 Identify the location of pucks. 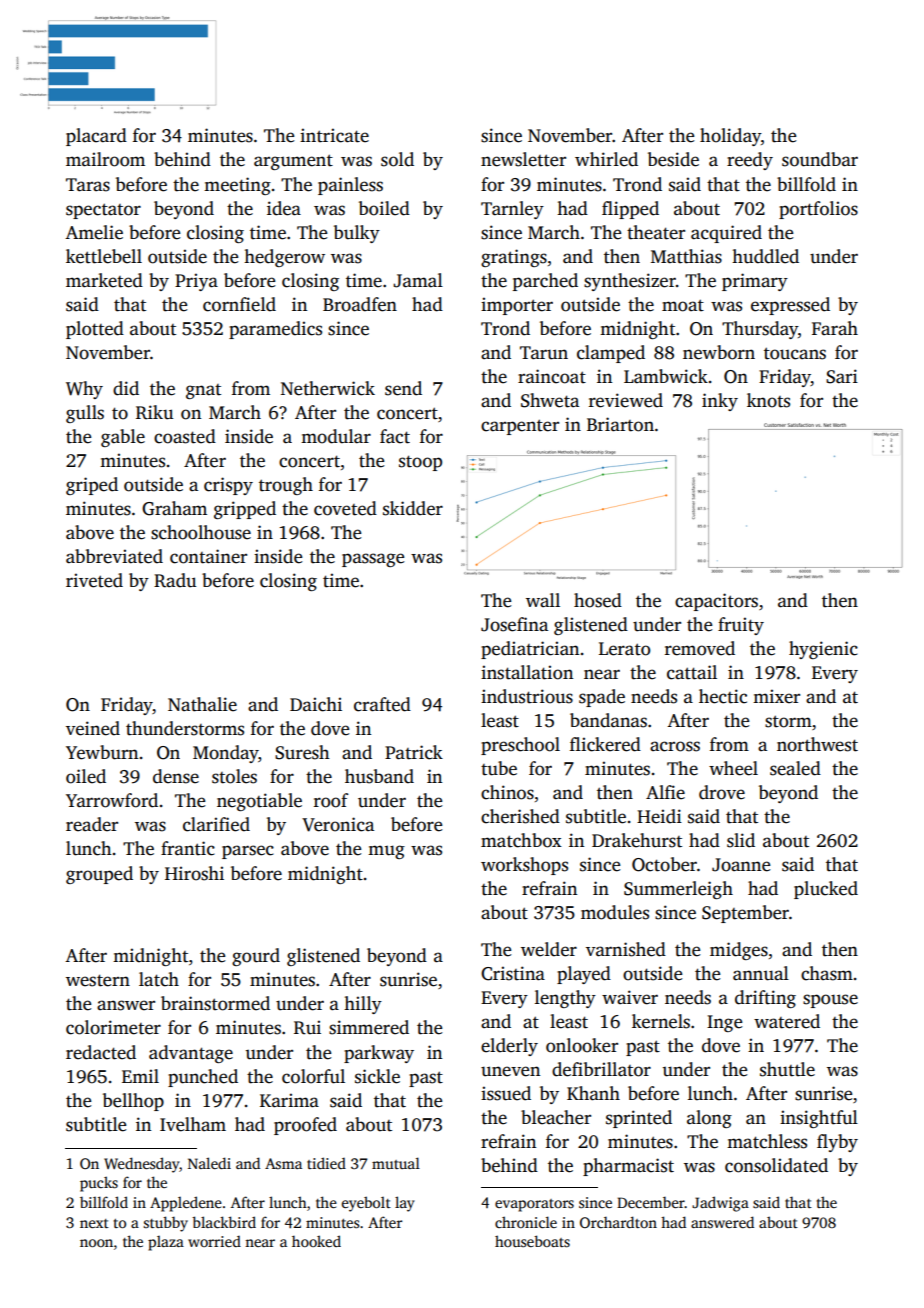
(99, 1184).
